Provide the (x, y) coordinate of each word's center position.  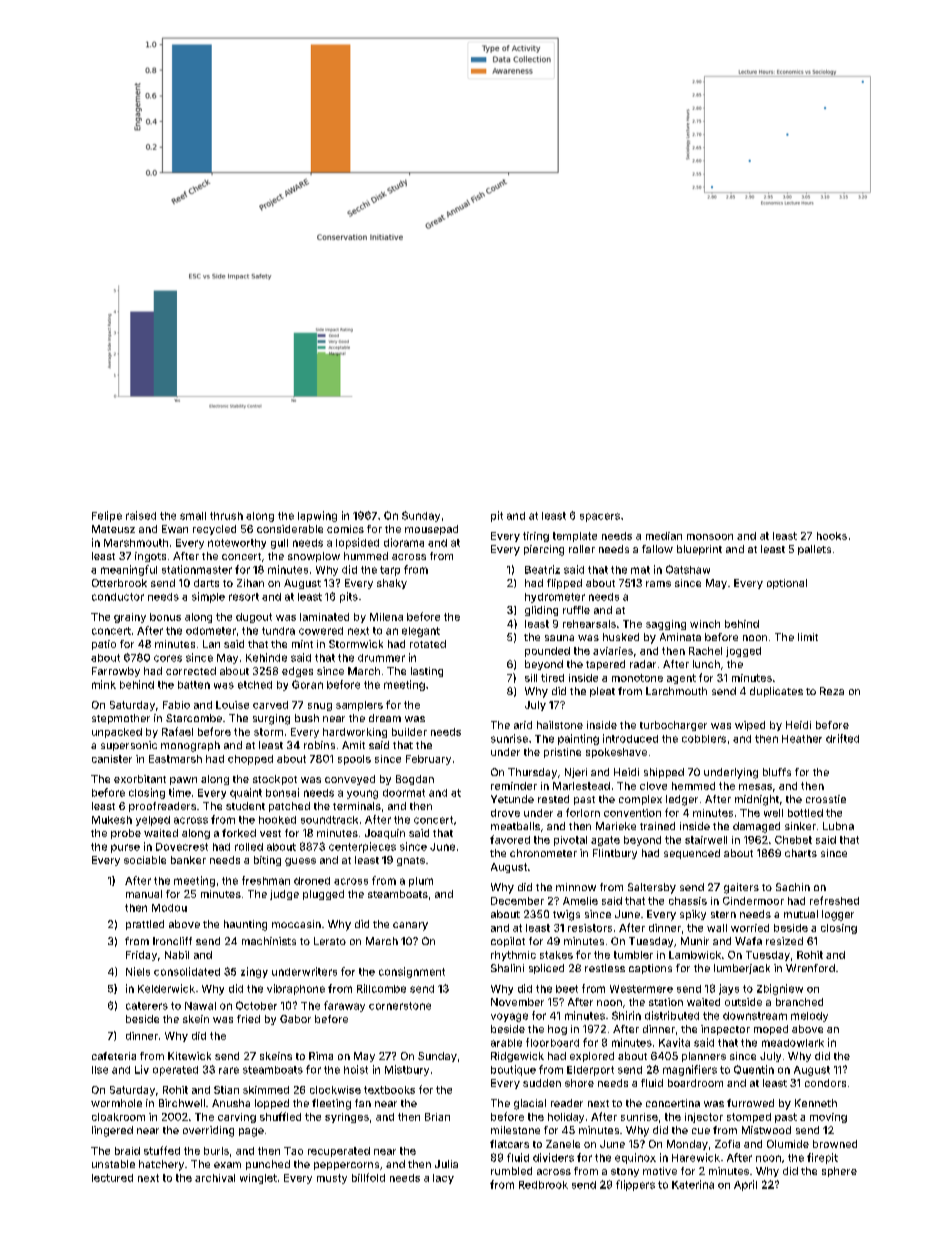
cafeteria (114, 1056)
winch (705, 624)
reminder (514, 786)
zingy (254, 972)
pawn (183, 781)
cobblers (704, 739)
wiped (750, 726)
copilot (508, 942)
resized (784, 941)
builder (409, 732)
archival (215, 1178)
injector (704, 1118)
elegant (421, 632)
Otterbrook (119, 583)
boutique (513, 1070)
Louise (232, 705)
